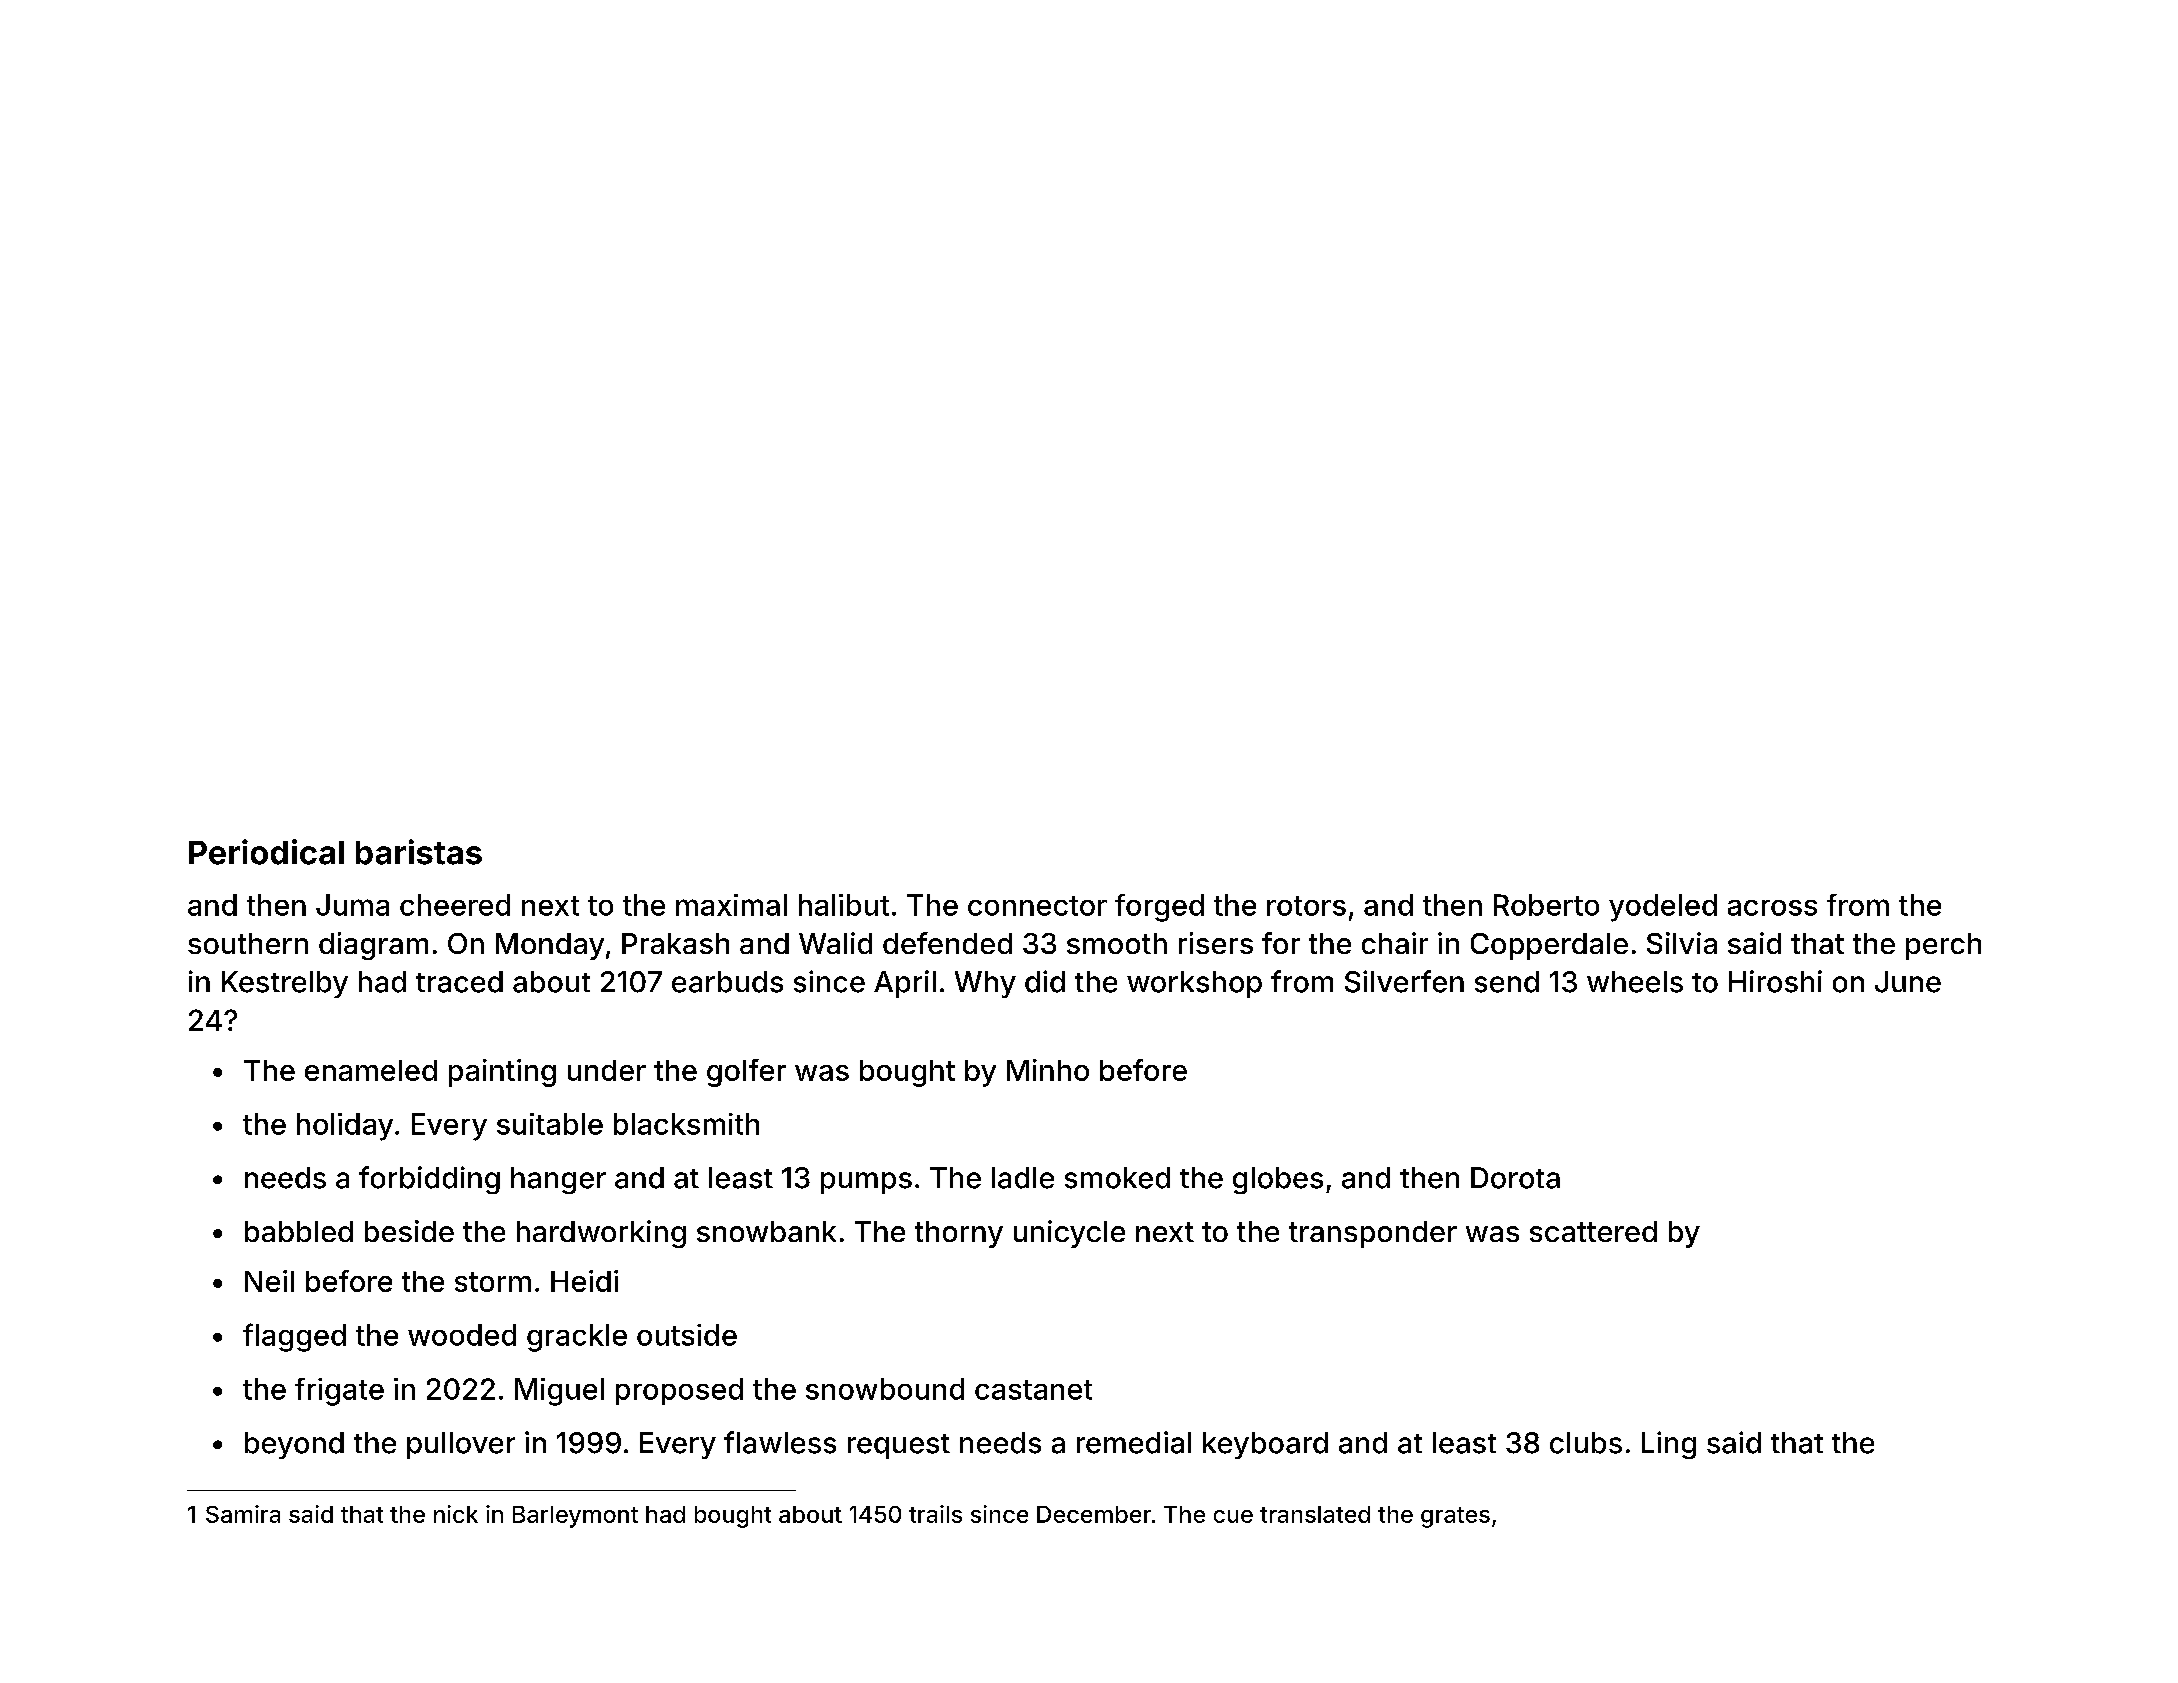 The height and width of the page is (1683, 2178). What do you see at coordinates (1023, 1178) in the page?
I see `ladle` at bounding box center [1023, 1178].
